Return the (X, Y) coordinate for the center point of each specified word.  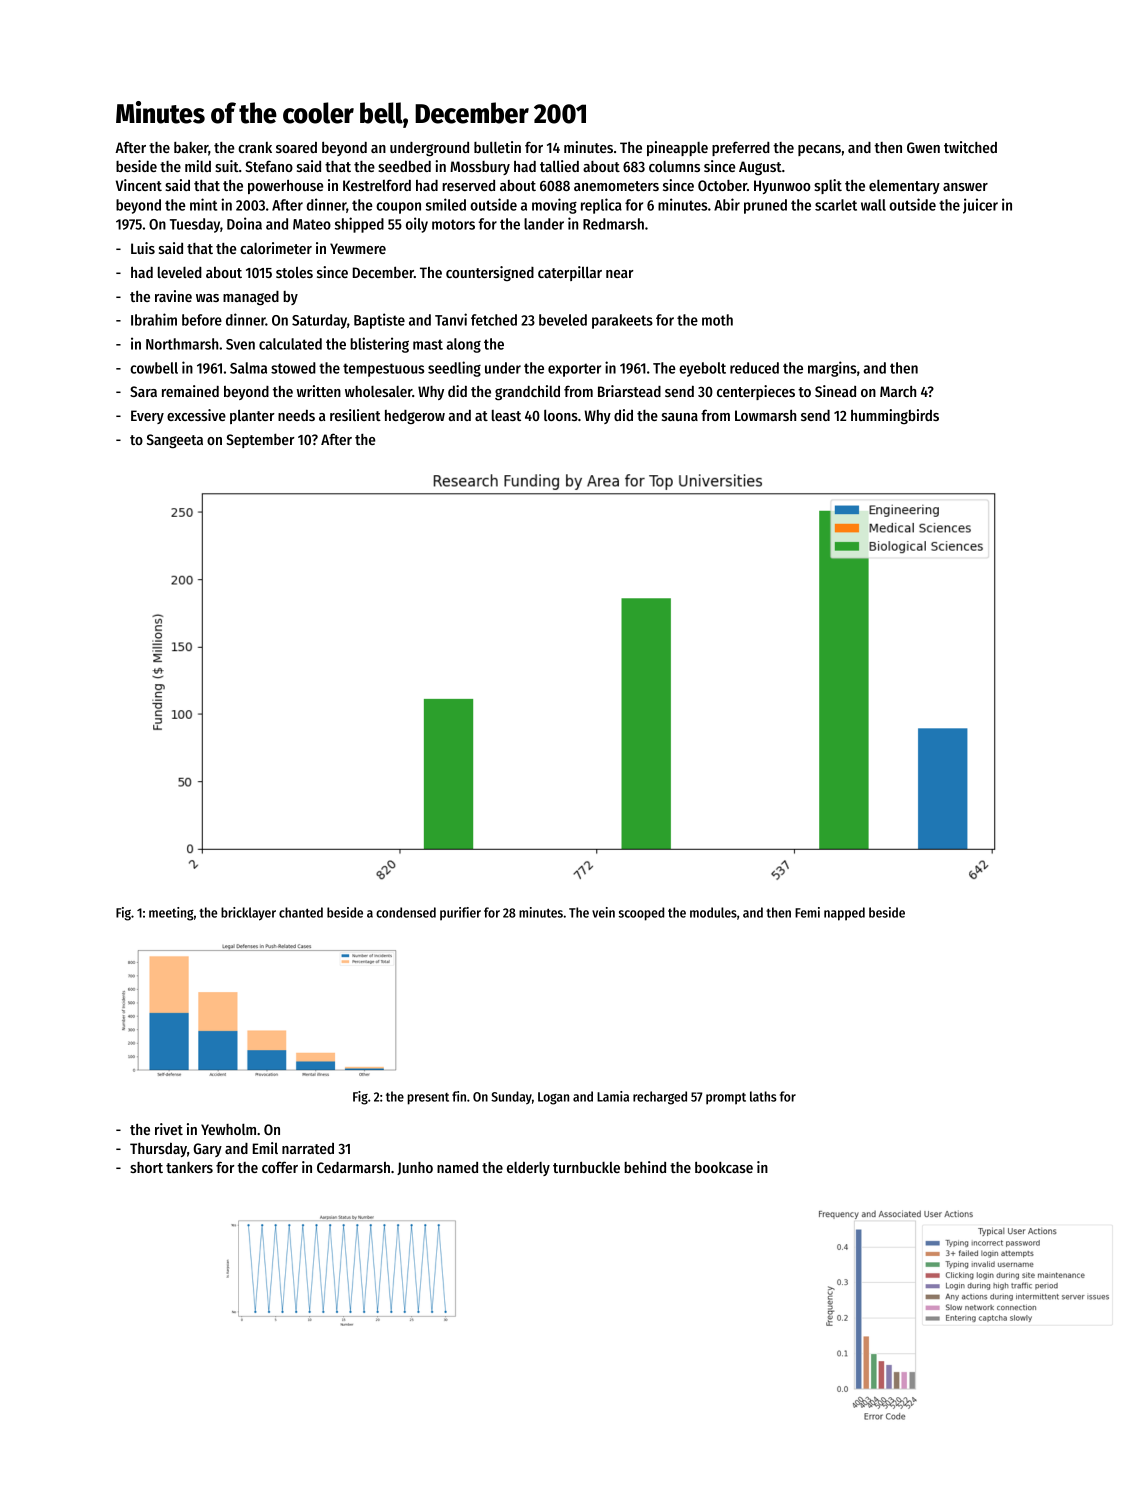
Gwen (923, 147)
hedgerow (415, 417)
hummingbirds (895, 416)
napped (844, 914)
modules (713, 912)
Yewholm (228, 1129)
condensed (406, 912)
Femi (807, 912)
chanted (301, 912)
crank (255, 147)
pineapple (677, 148)
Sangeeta (175, 441)
